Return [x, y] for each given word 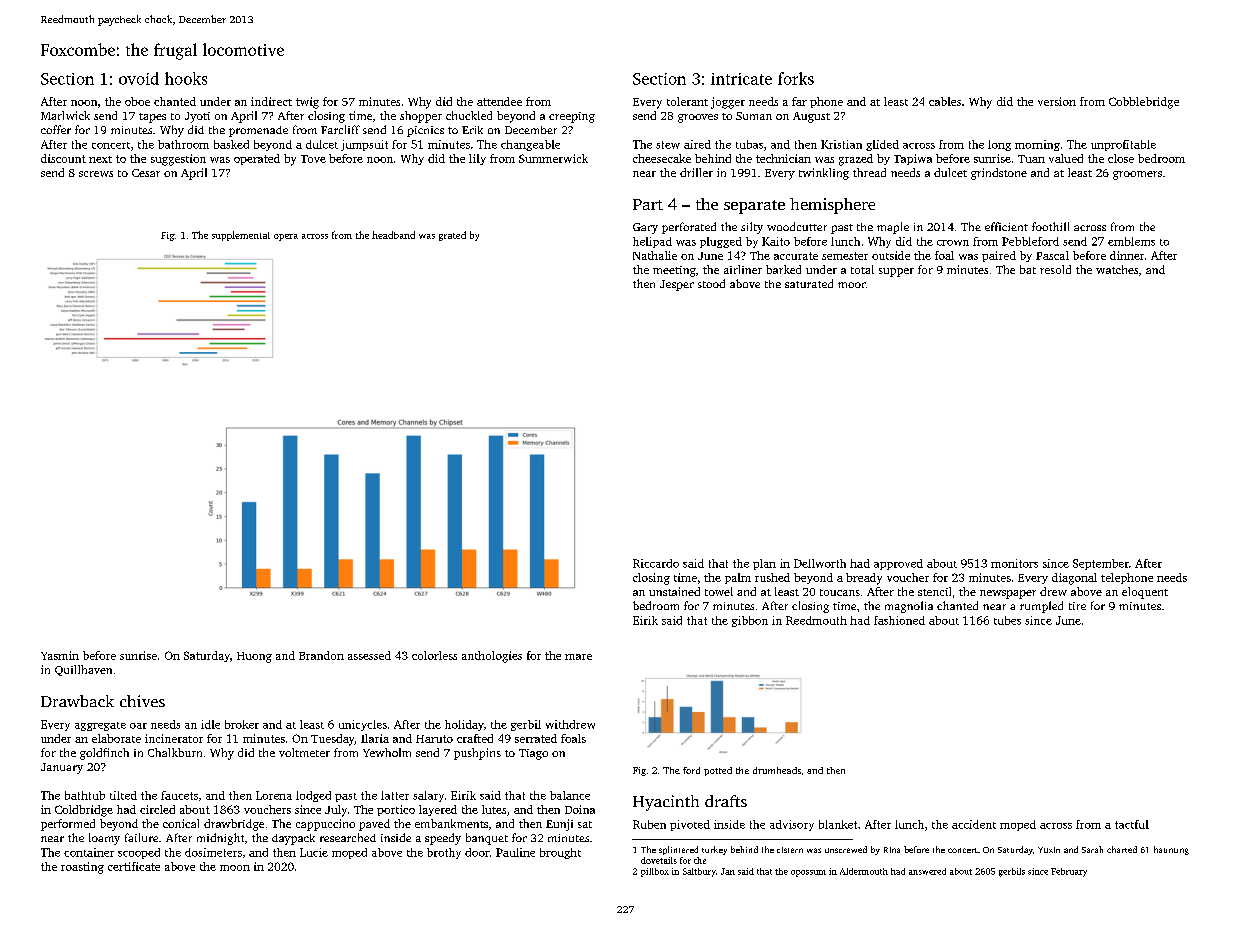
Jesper [677, 285]
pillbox [655, 872]
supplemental [241, 236]
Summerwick [553, 158]
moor [852, 285]
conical [181, 823]
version [1057, 101]
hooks [186, 78]
